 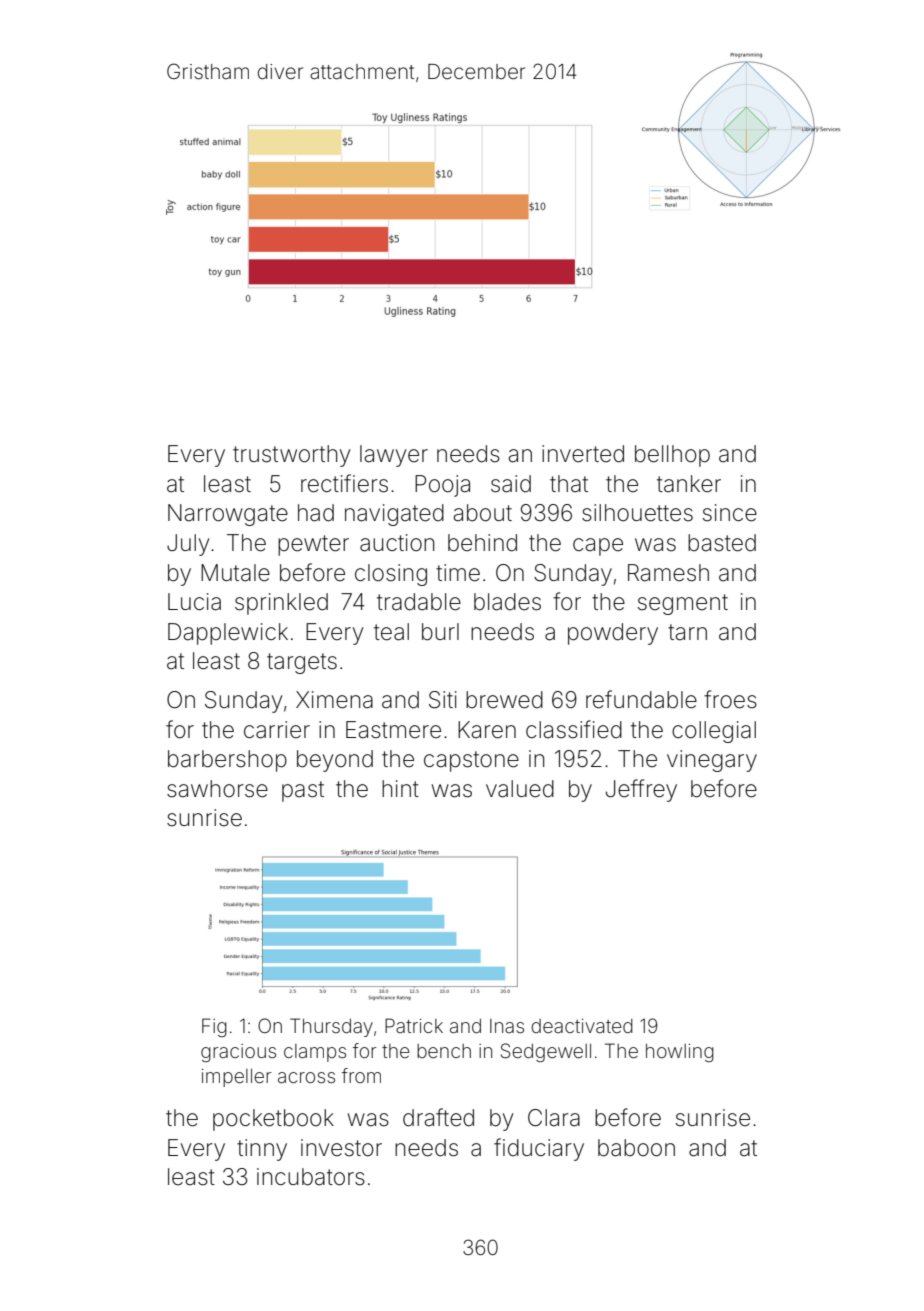 I want to click on carrier, so click(x=277, y=730).
